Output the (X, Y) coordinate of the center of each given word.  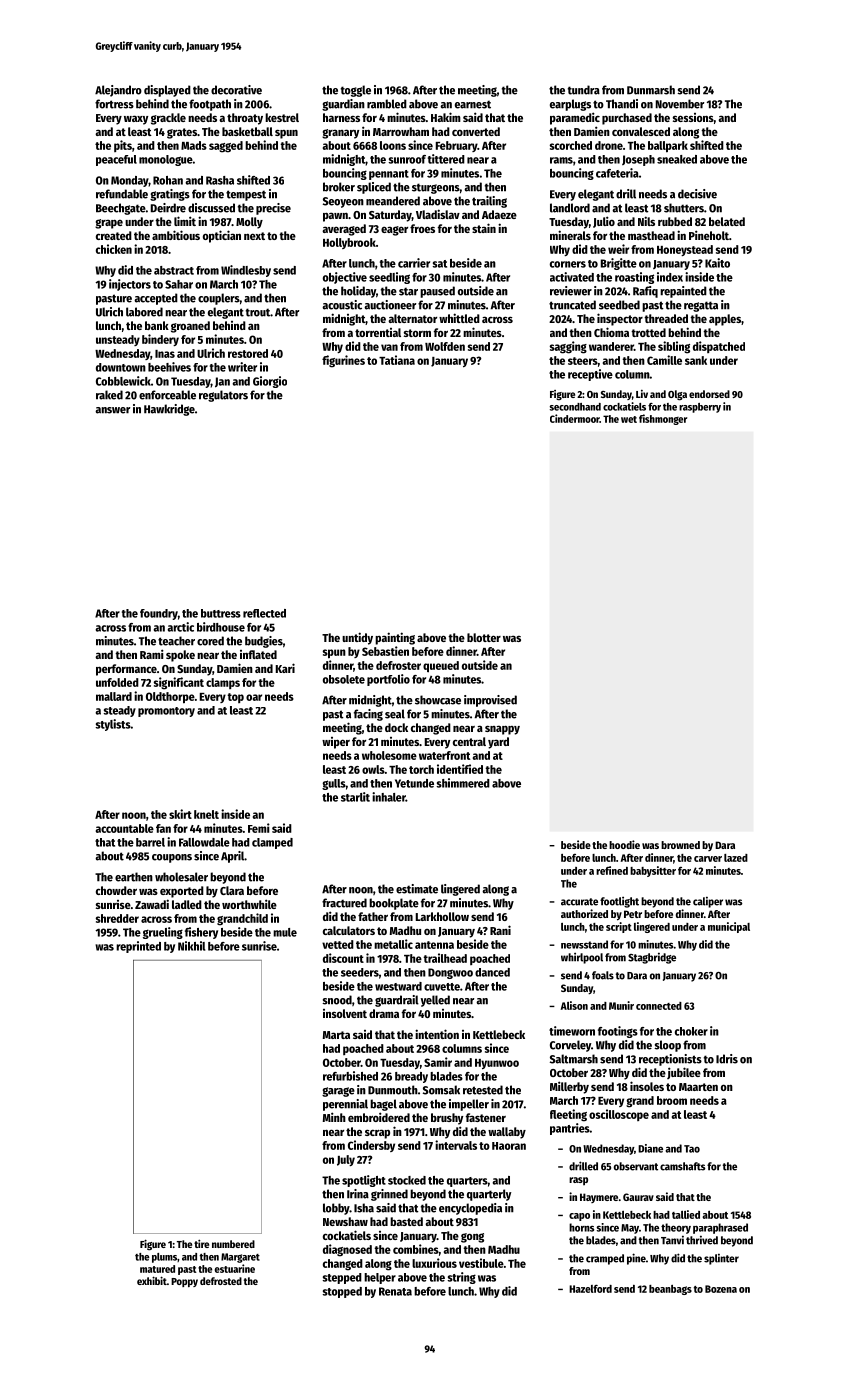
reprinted (138, 947)
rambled (387, 104)
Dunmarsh (651, 90)
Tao (692, 1149)
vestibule (481, 1263)
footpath (210, 105)
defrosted (221, 1281)
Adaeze (499, 214)
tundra (584, 90)
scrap (377, 1134)
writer (242, 367)
